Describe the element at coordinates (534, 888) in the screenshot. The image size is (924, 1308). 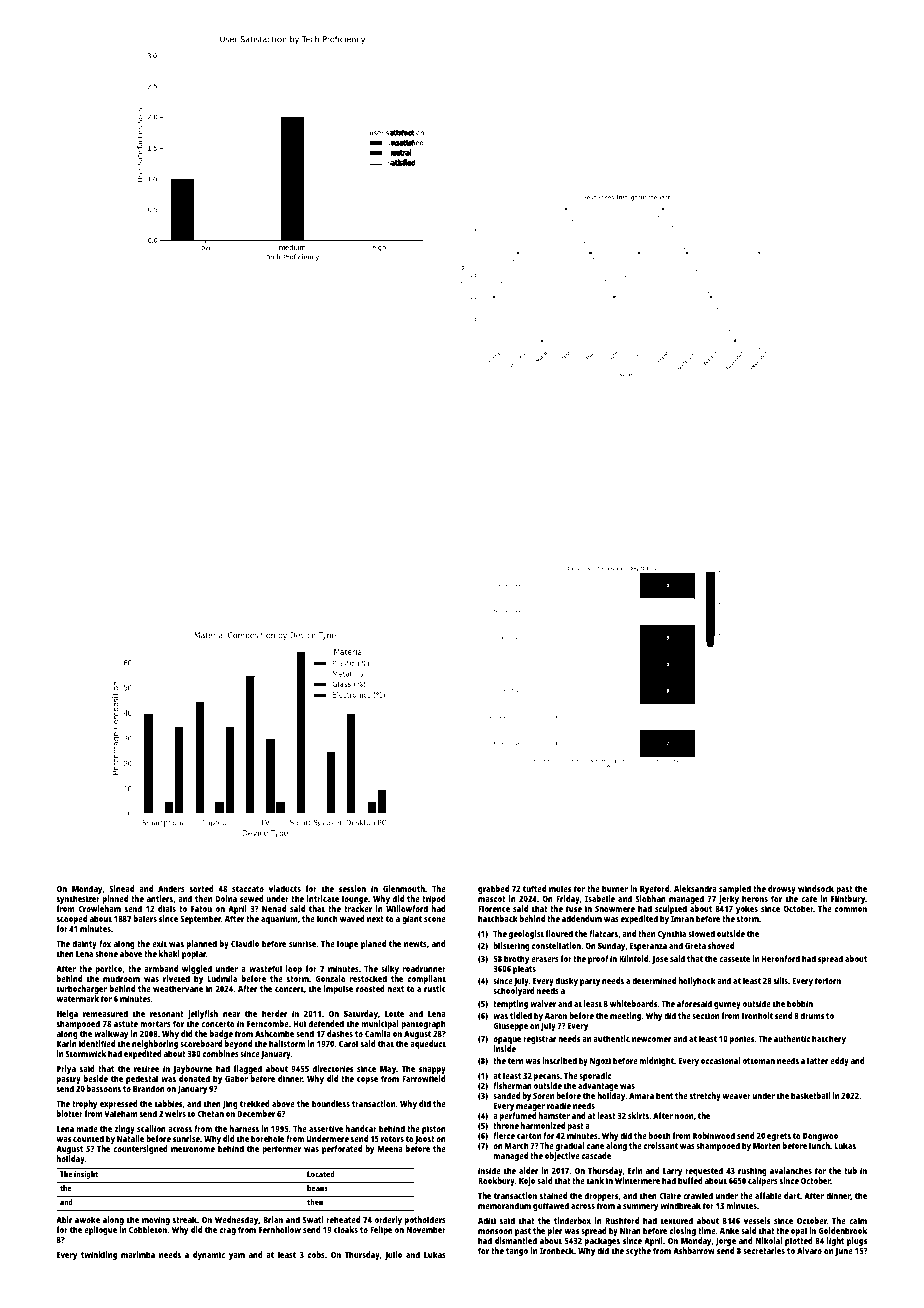
I see `tufted` at that location.
